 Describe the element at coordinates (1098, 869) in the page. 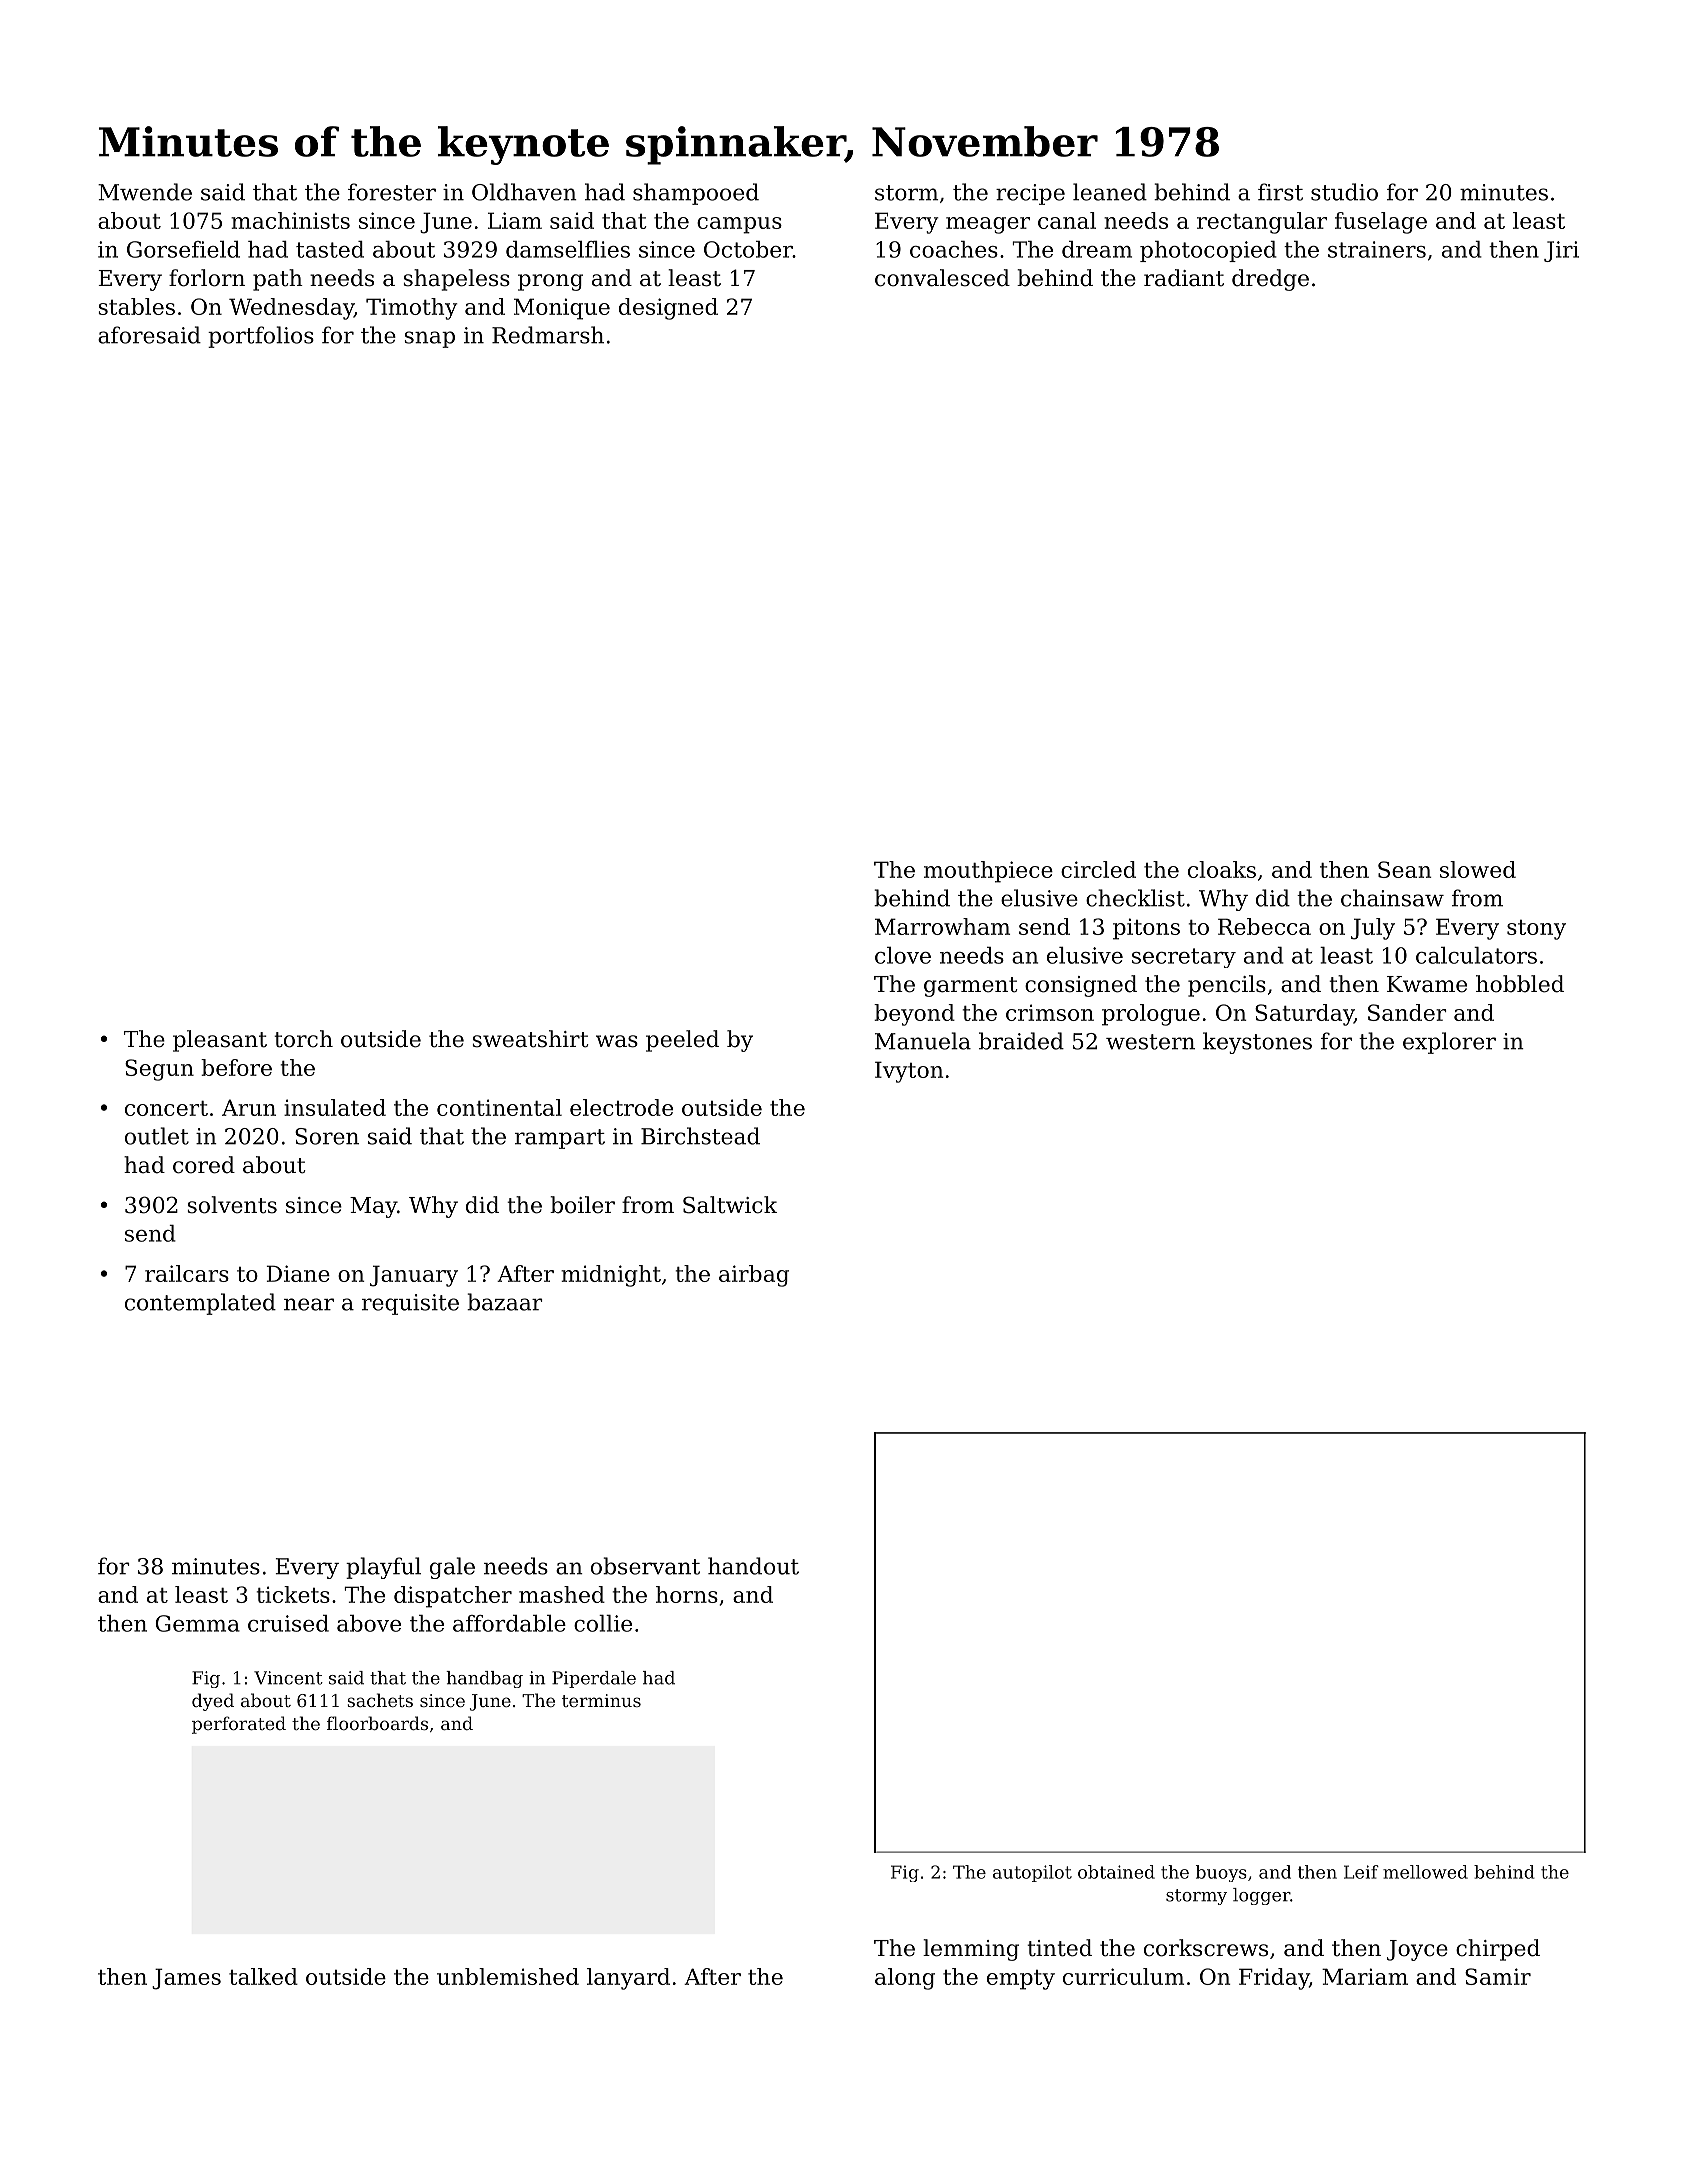

I see `circled` at that location.
